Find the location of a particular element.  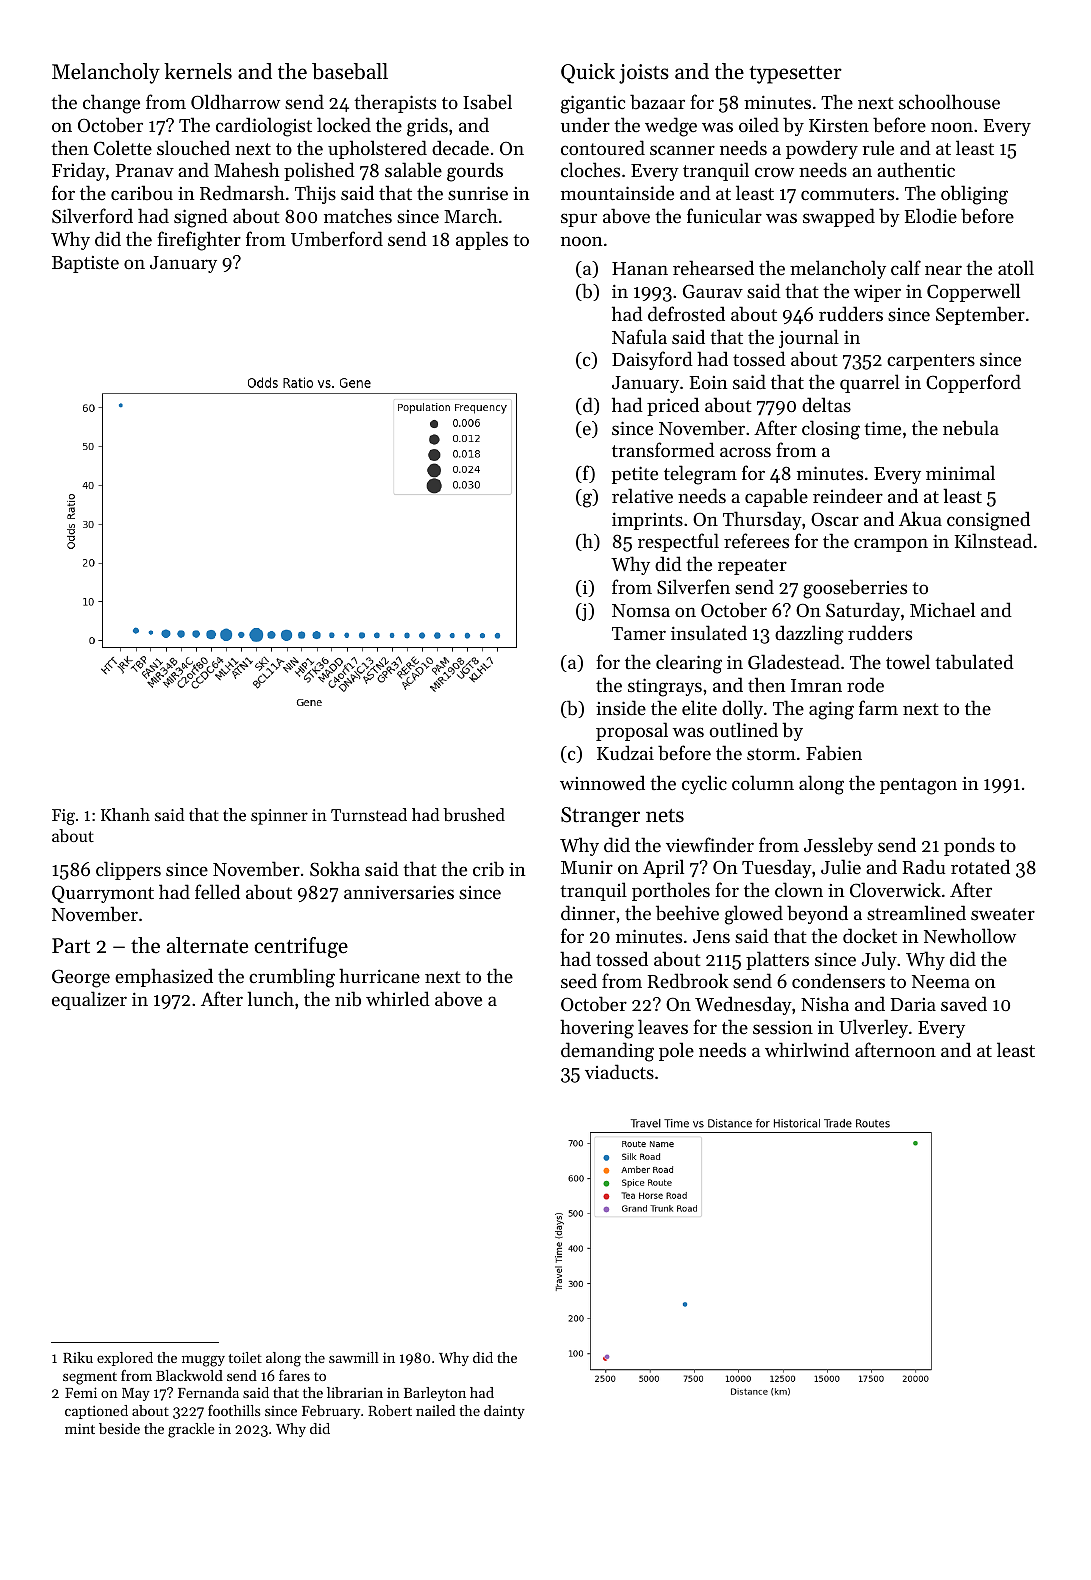

kernels is located at coordinates (198, 71).
